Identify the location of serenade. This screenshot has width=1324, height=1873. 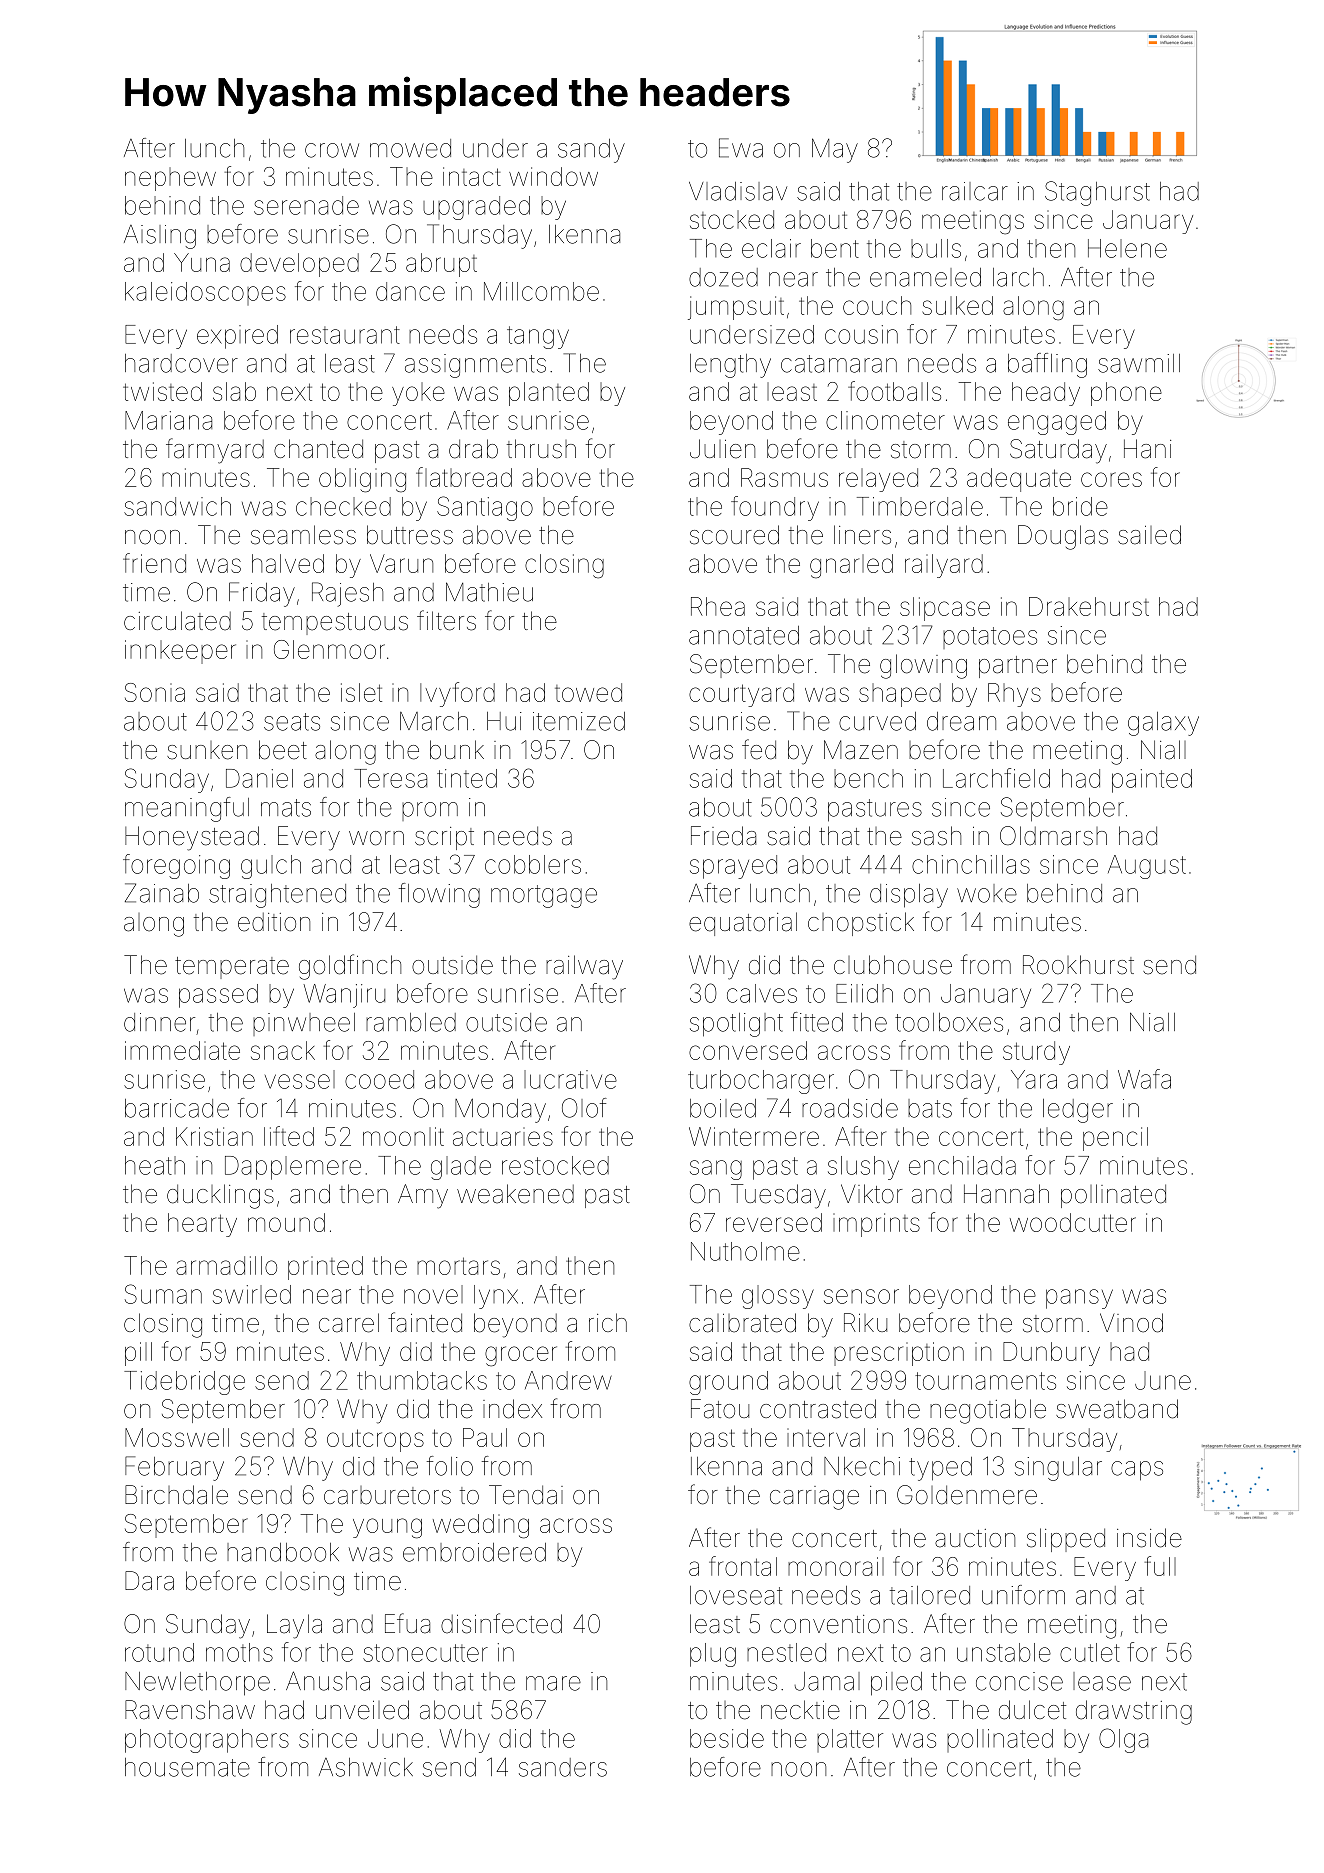
(306, 205).
